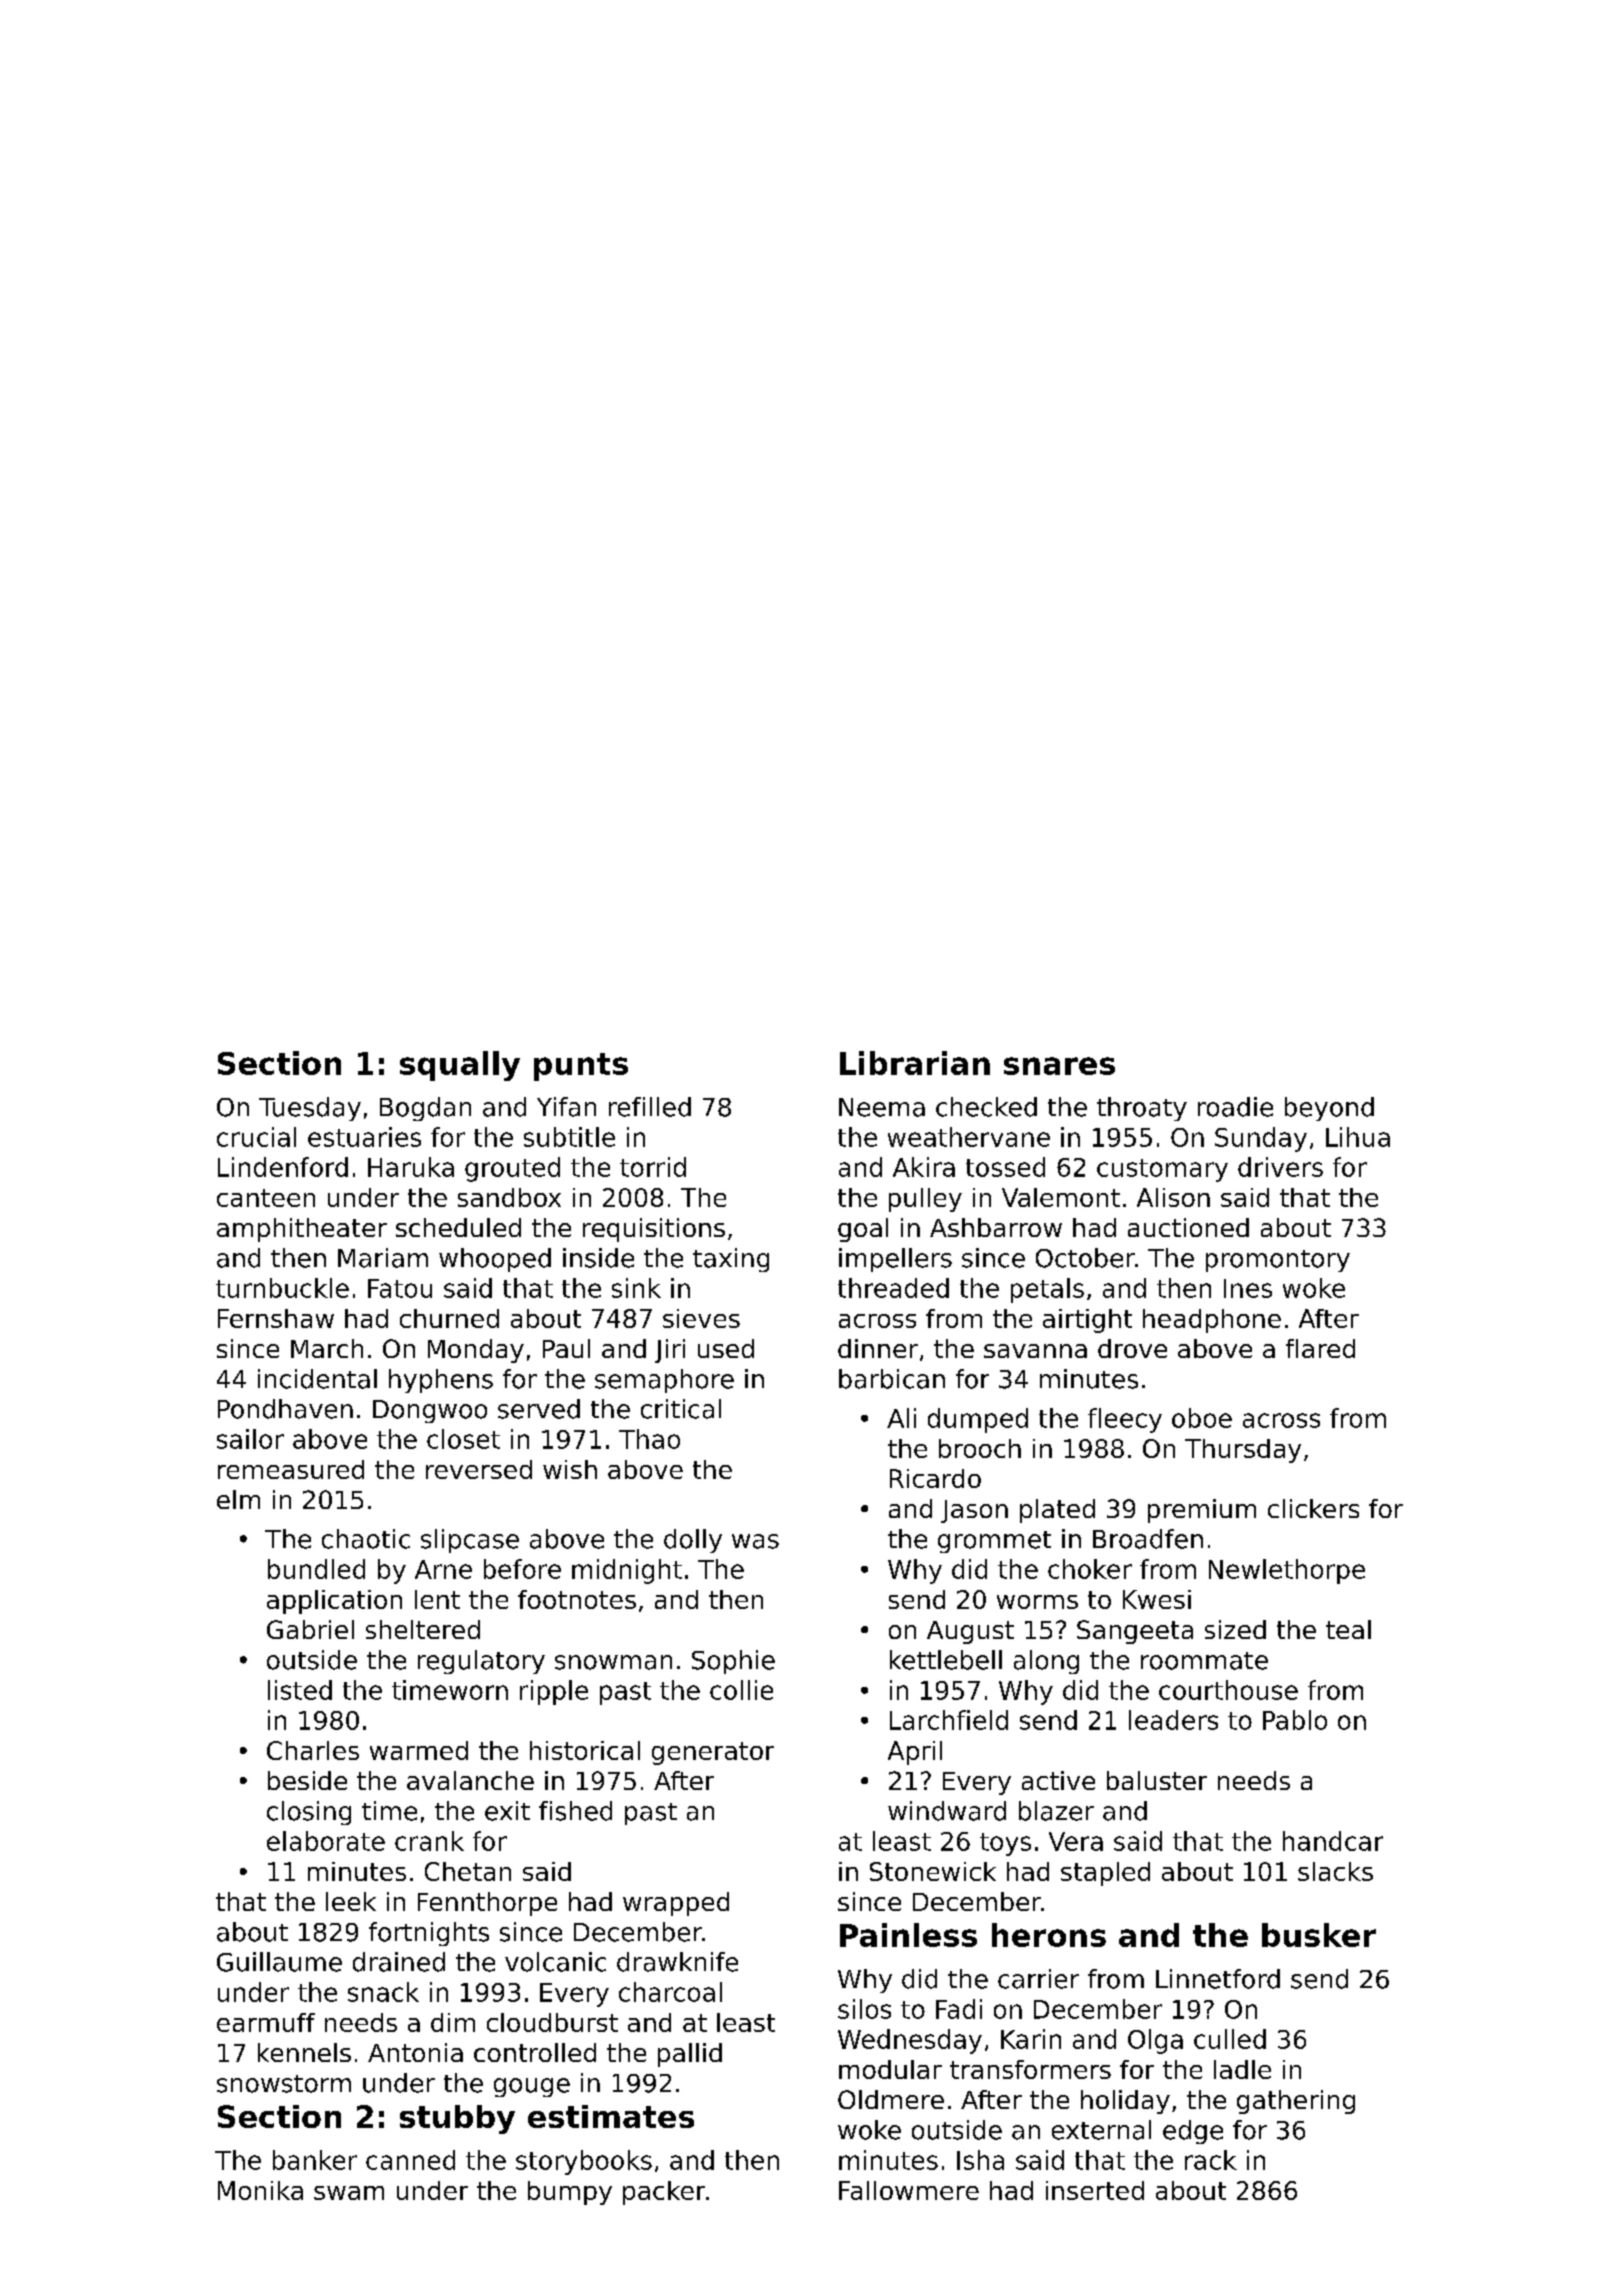 This screenshot has width=1620, height=2292. Describe the element at coordinates (755, 1541) in the screenshot. I see `was` at that location.
